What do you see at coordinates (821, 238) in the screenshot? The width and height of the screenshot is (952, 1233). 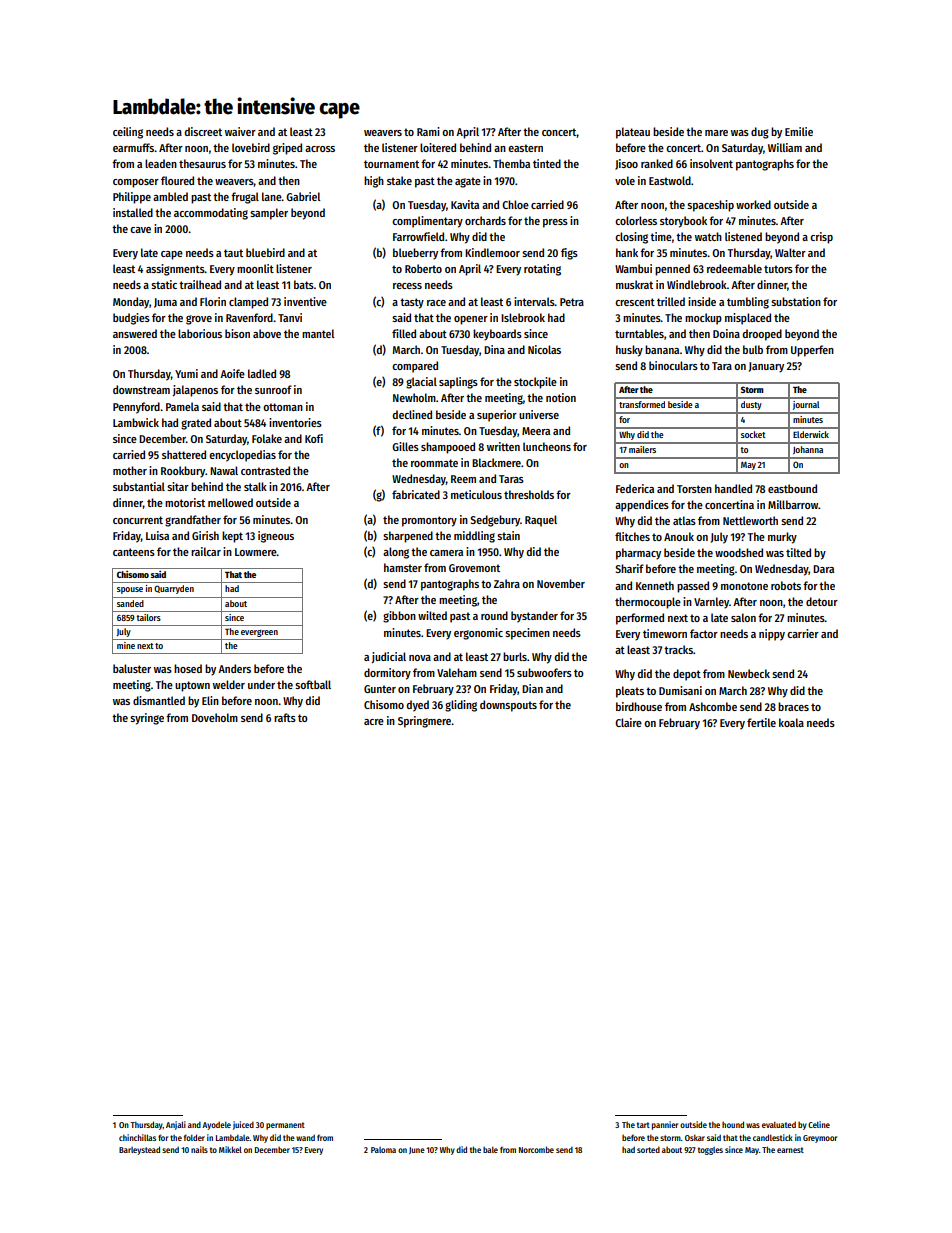 I see `crisp` at bounding box center [821, 238].
